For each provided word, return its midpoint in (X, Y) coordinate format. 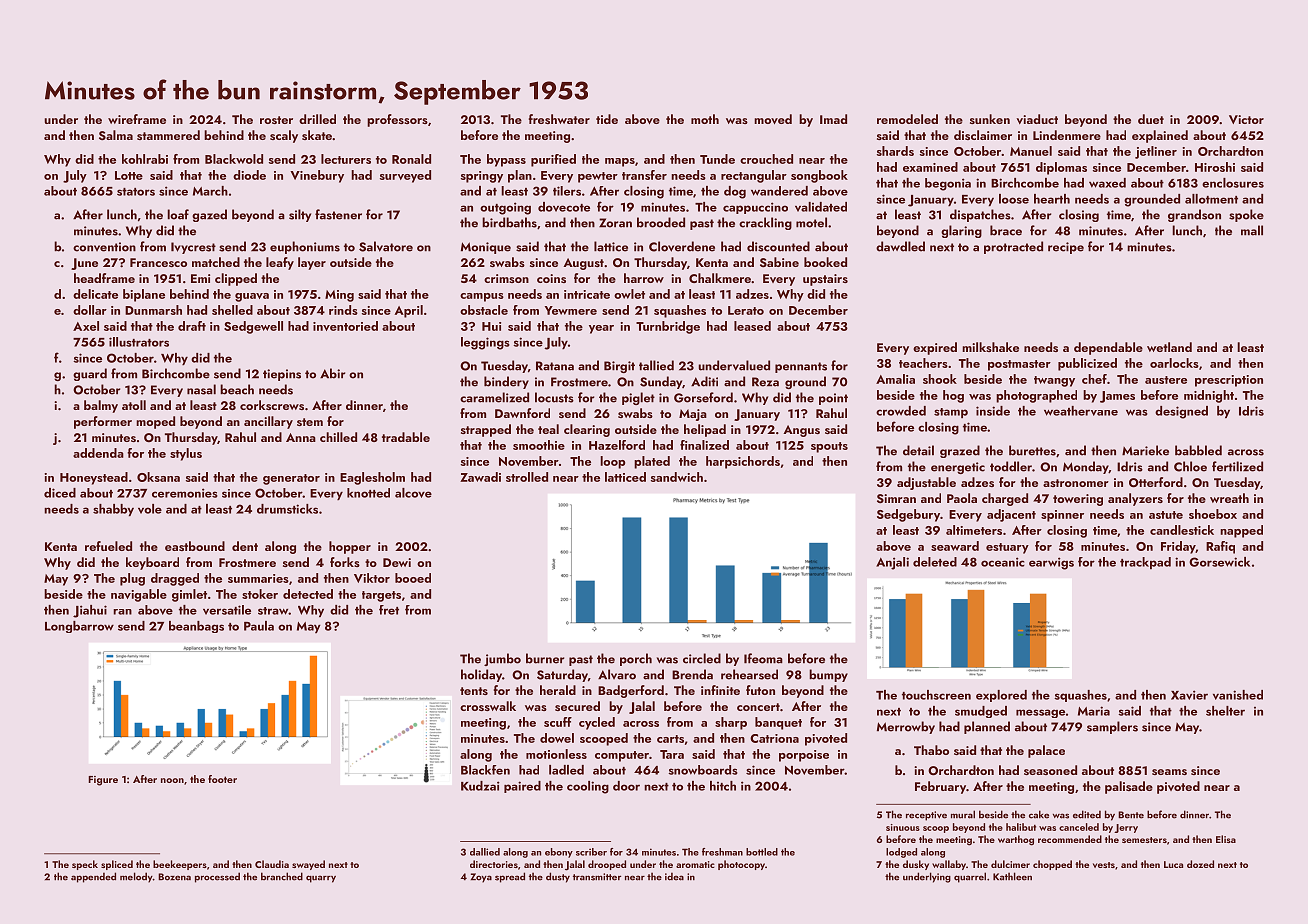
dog (735, 192)
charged (1005, 499)
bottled (762, 852)
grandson (1194, 215)
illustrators (139, 342)
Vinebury (317, 176)
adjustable (926, 483)
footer (222, 779)
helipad (705, 430)
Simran (896, 498)
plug (132, 579)
